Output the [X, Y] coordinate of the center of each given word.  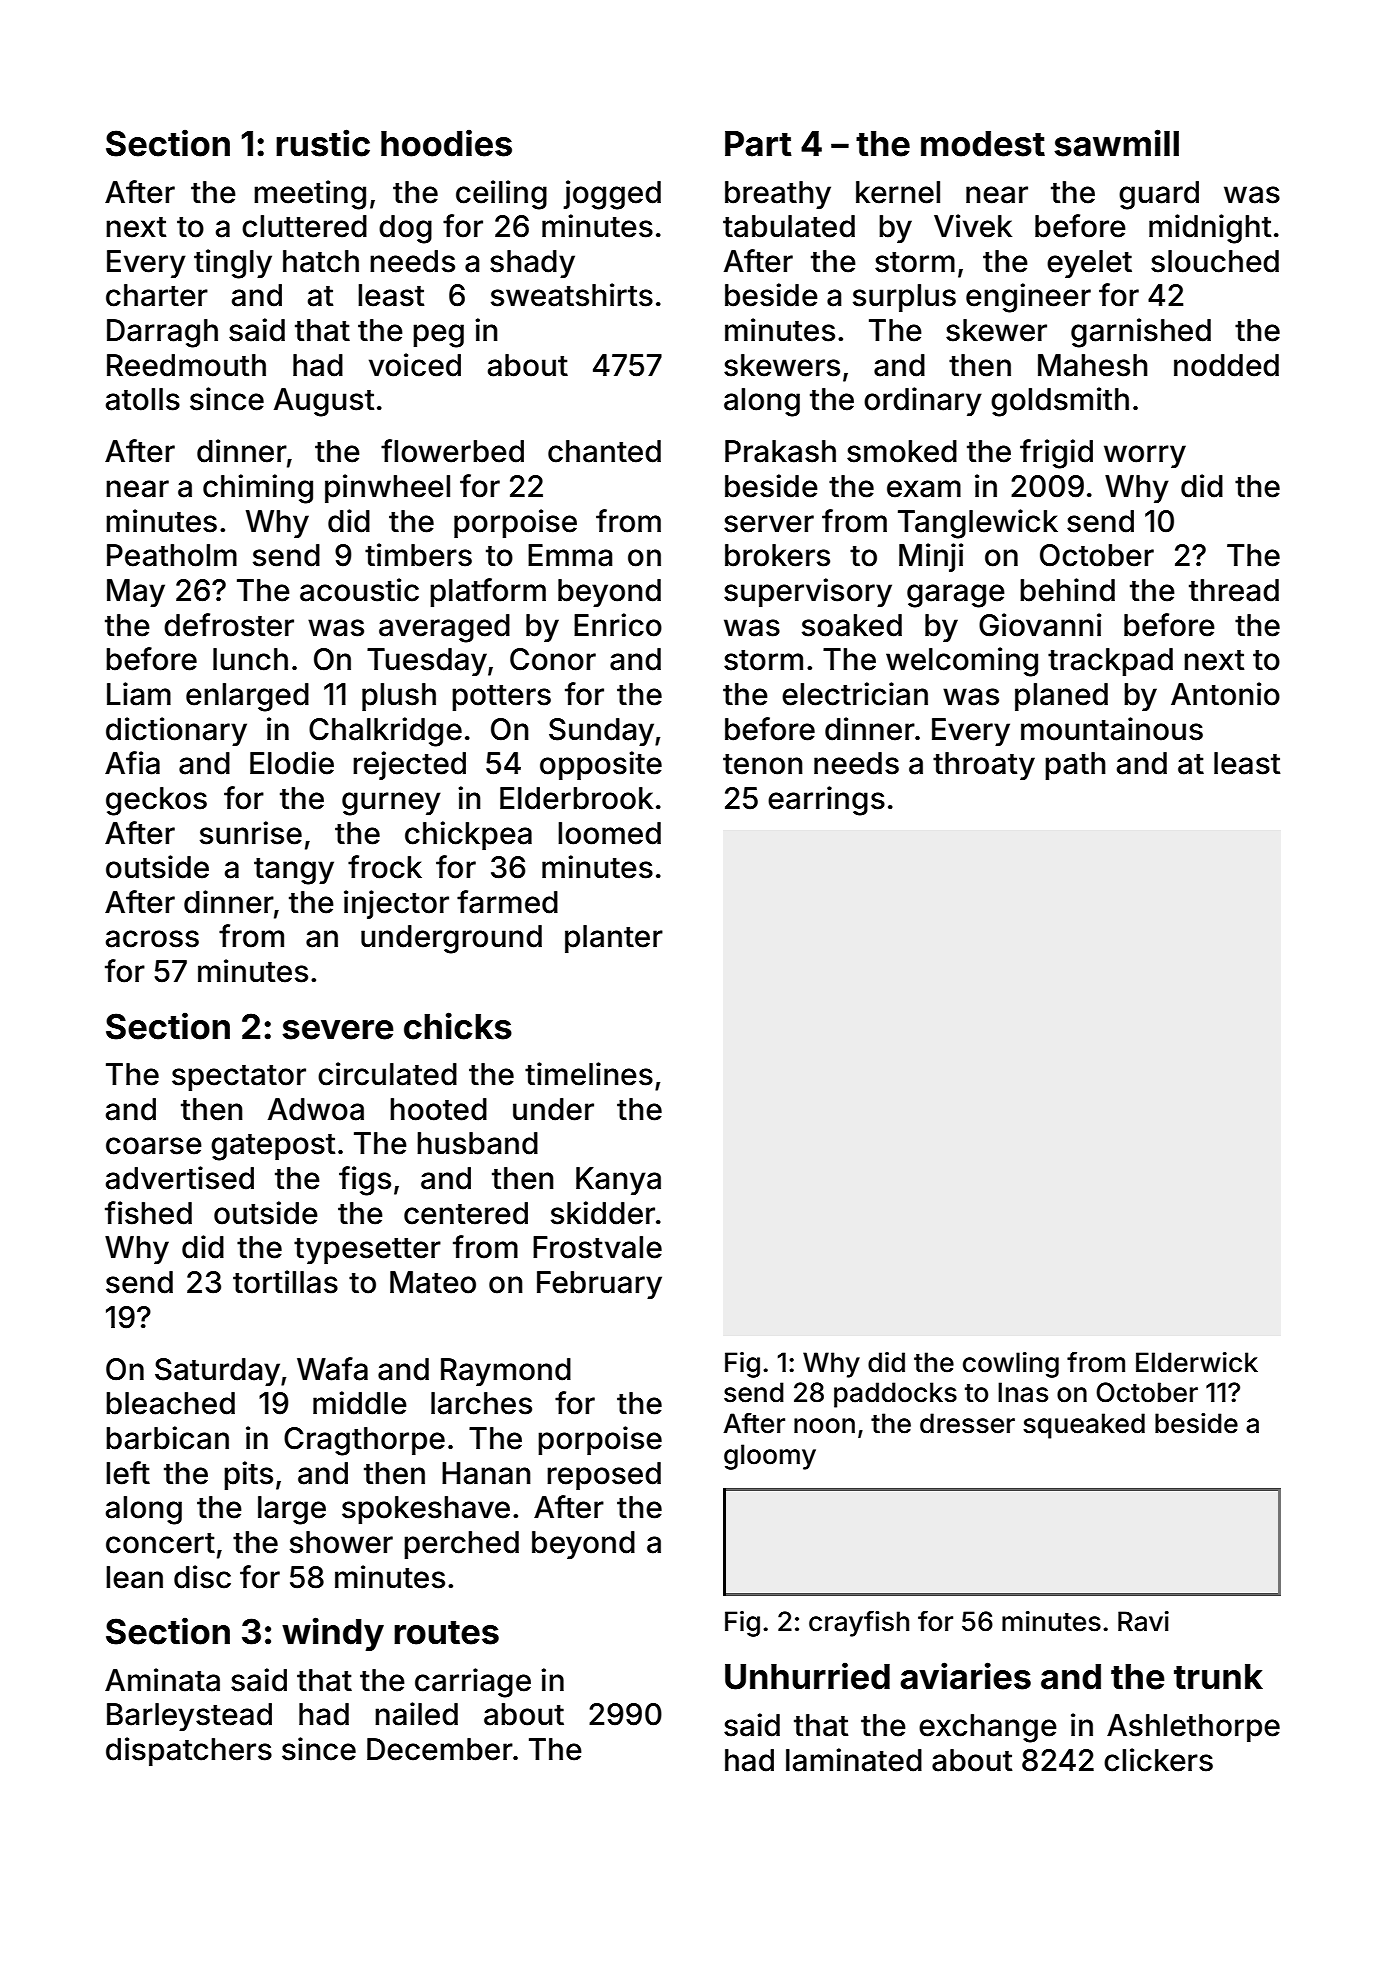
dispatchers [189, 1751]
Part [758, 144]
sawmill [1116, 143]
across [152, 939]
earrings [826, 801]
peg [438, 336]
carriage [473, 1683]
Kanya [618, 1181]
